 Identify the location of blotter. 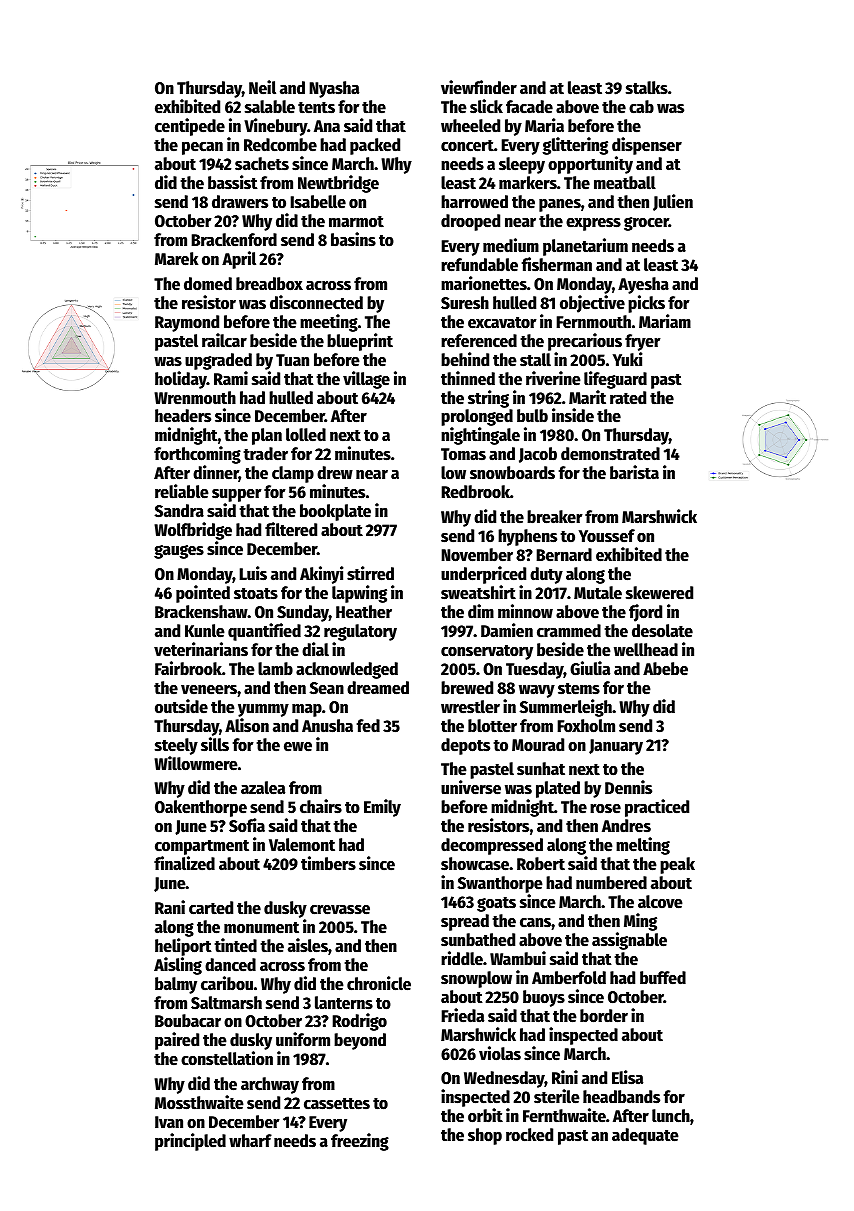
(492, 726).
